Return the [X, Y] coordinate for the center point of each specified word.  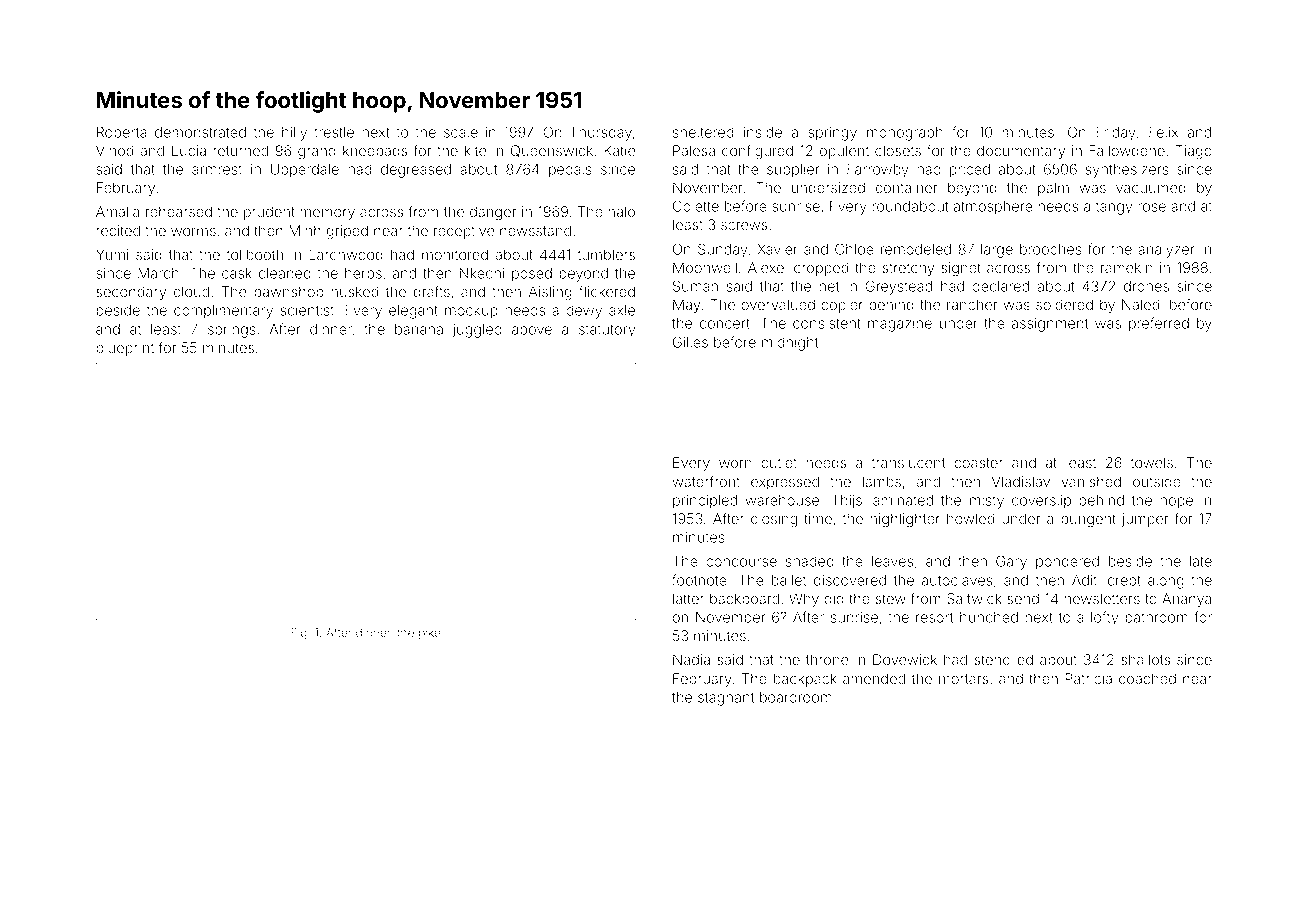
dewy [584, 312]
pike [430, 633]
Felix [1163, 132]
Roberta [122, 132]
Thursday [601, 133]
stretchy [908, 269]
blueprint [125, 349]
